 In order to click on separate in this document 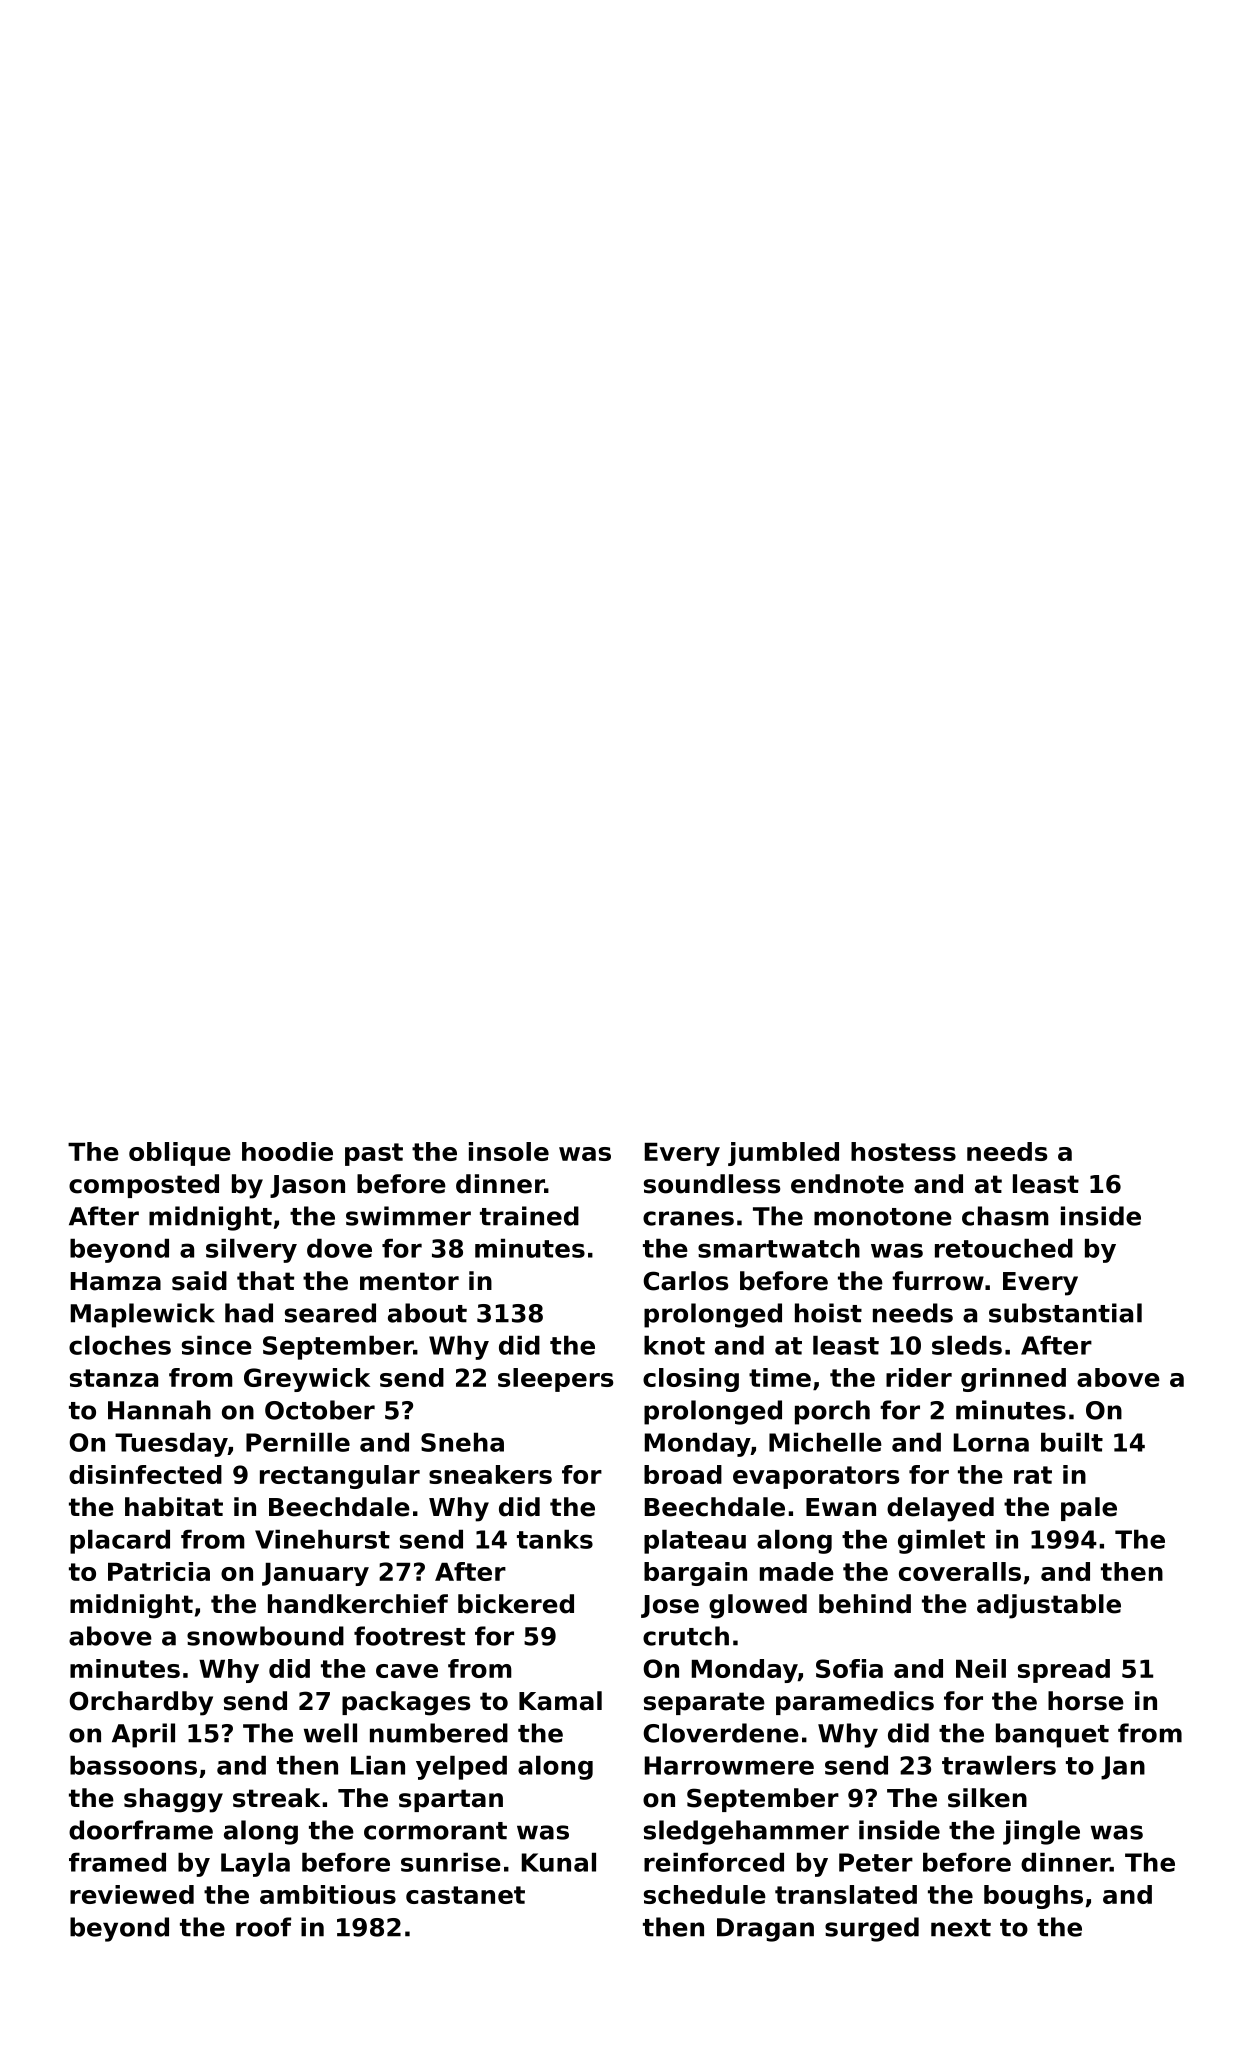, I will do `click(704, 1703)`.
